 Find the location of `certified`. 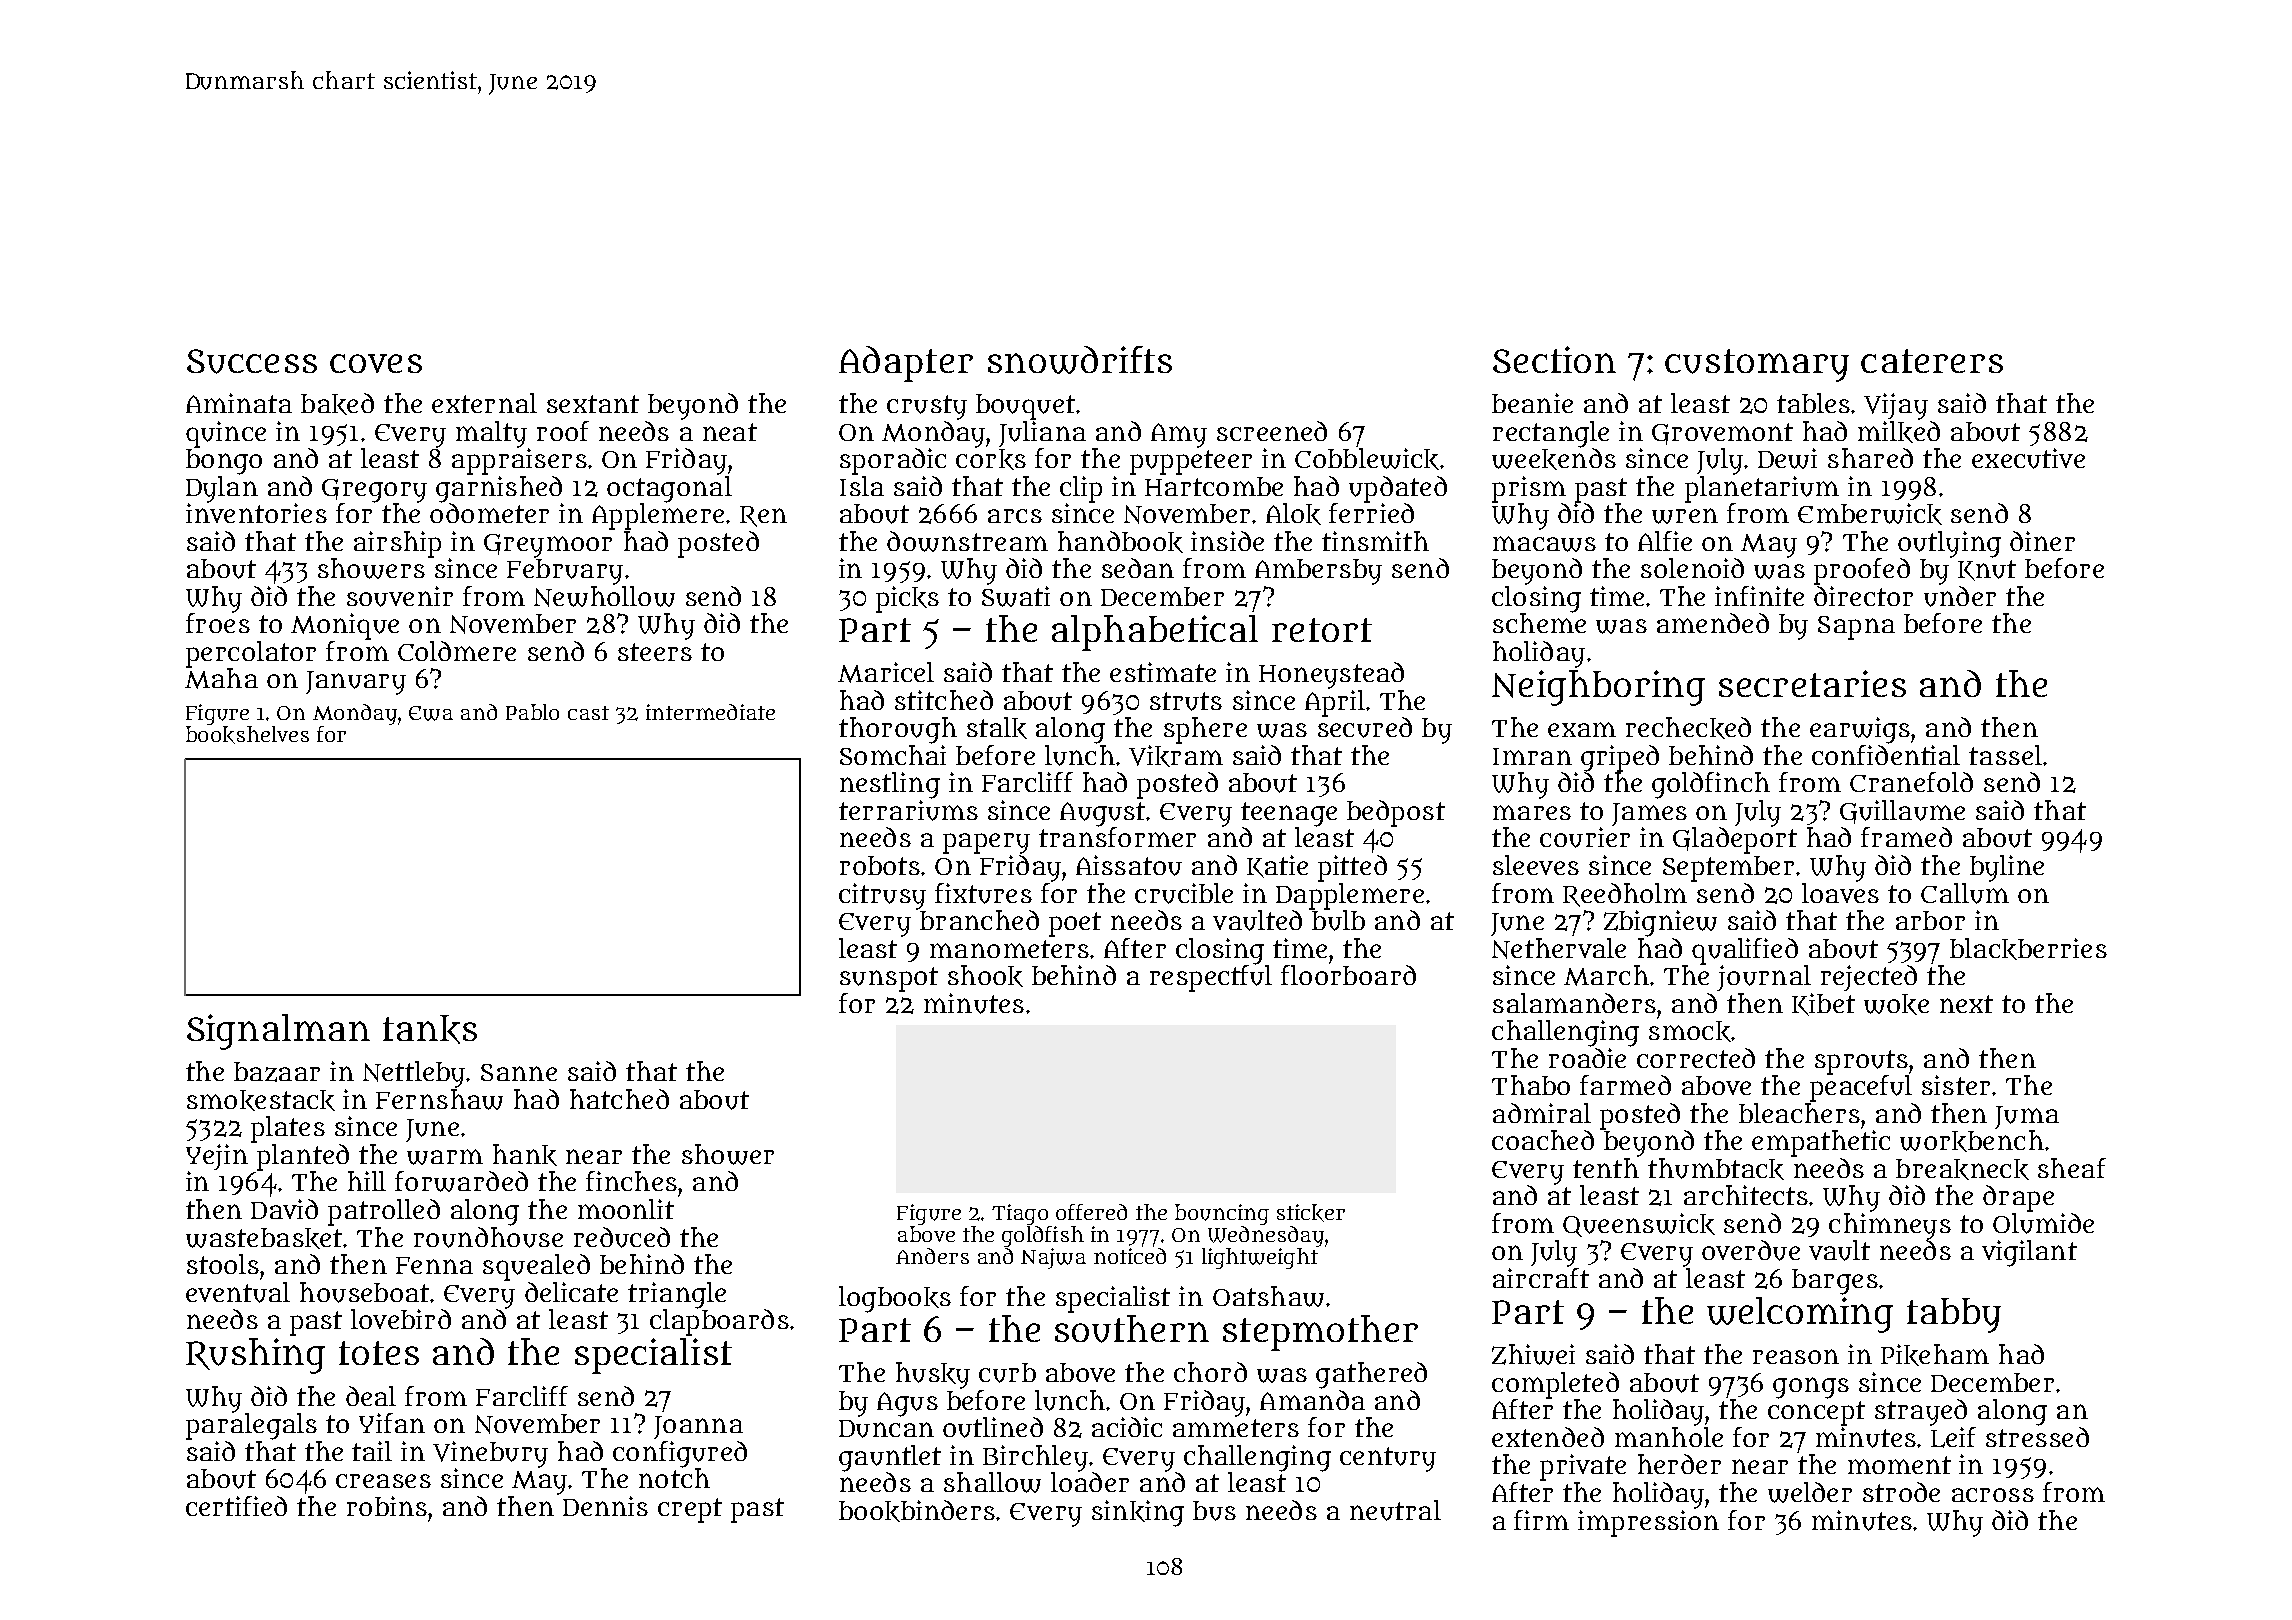

certified is located at coordinates (236, 1506).
